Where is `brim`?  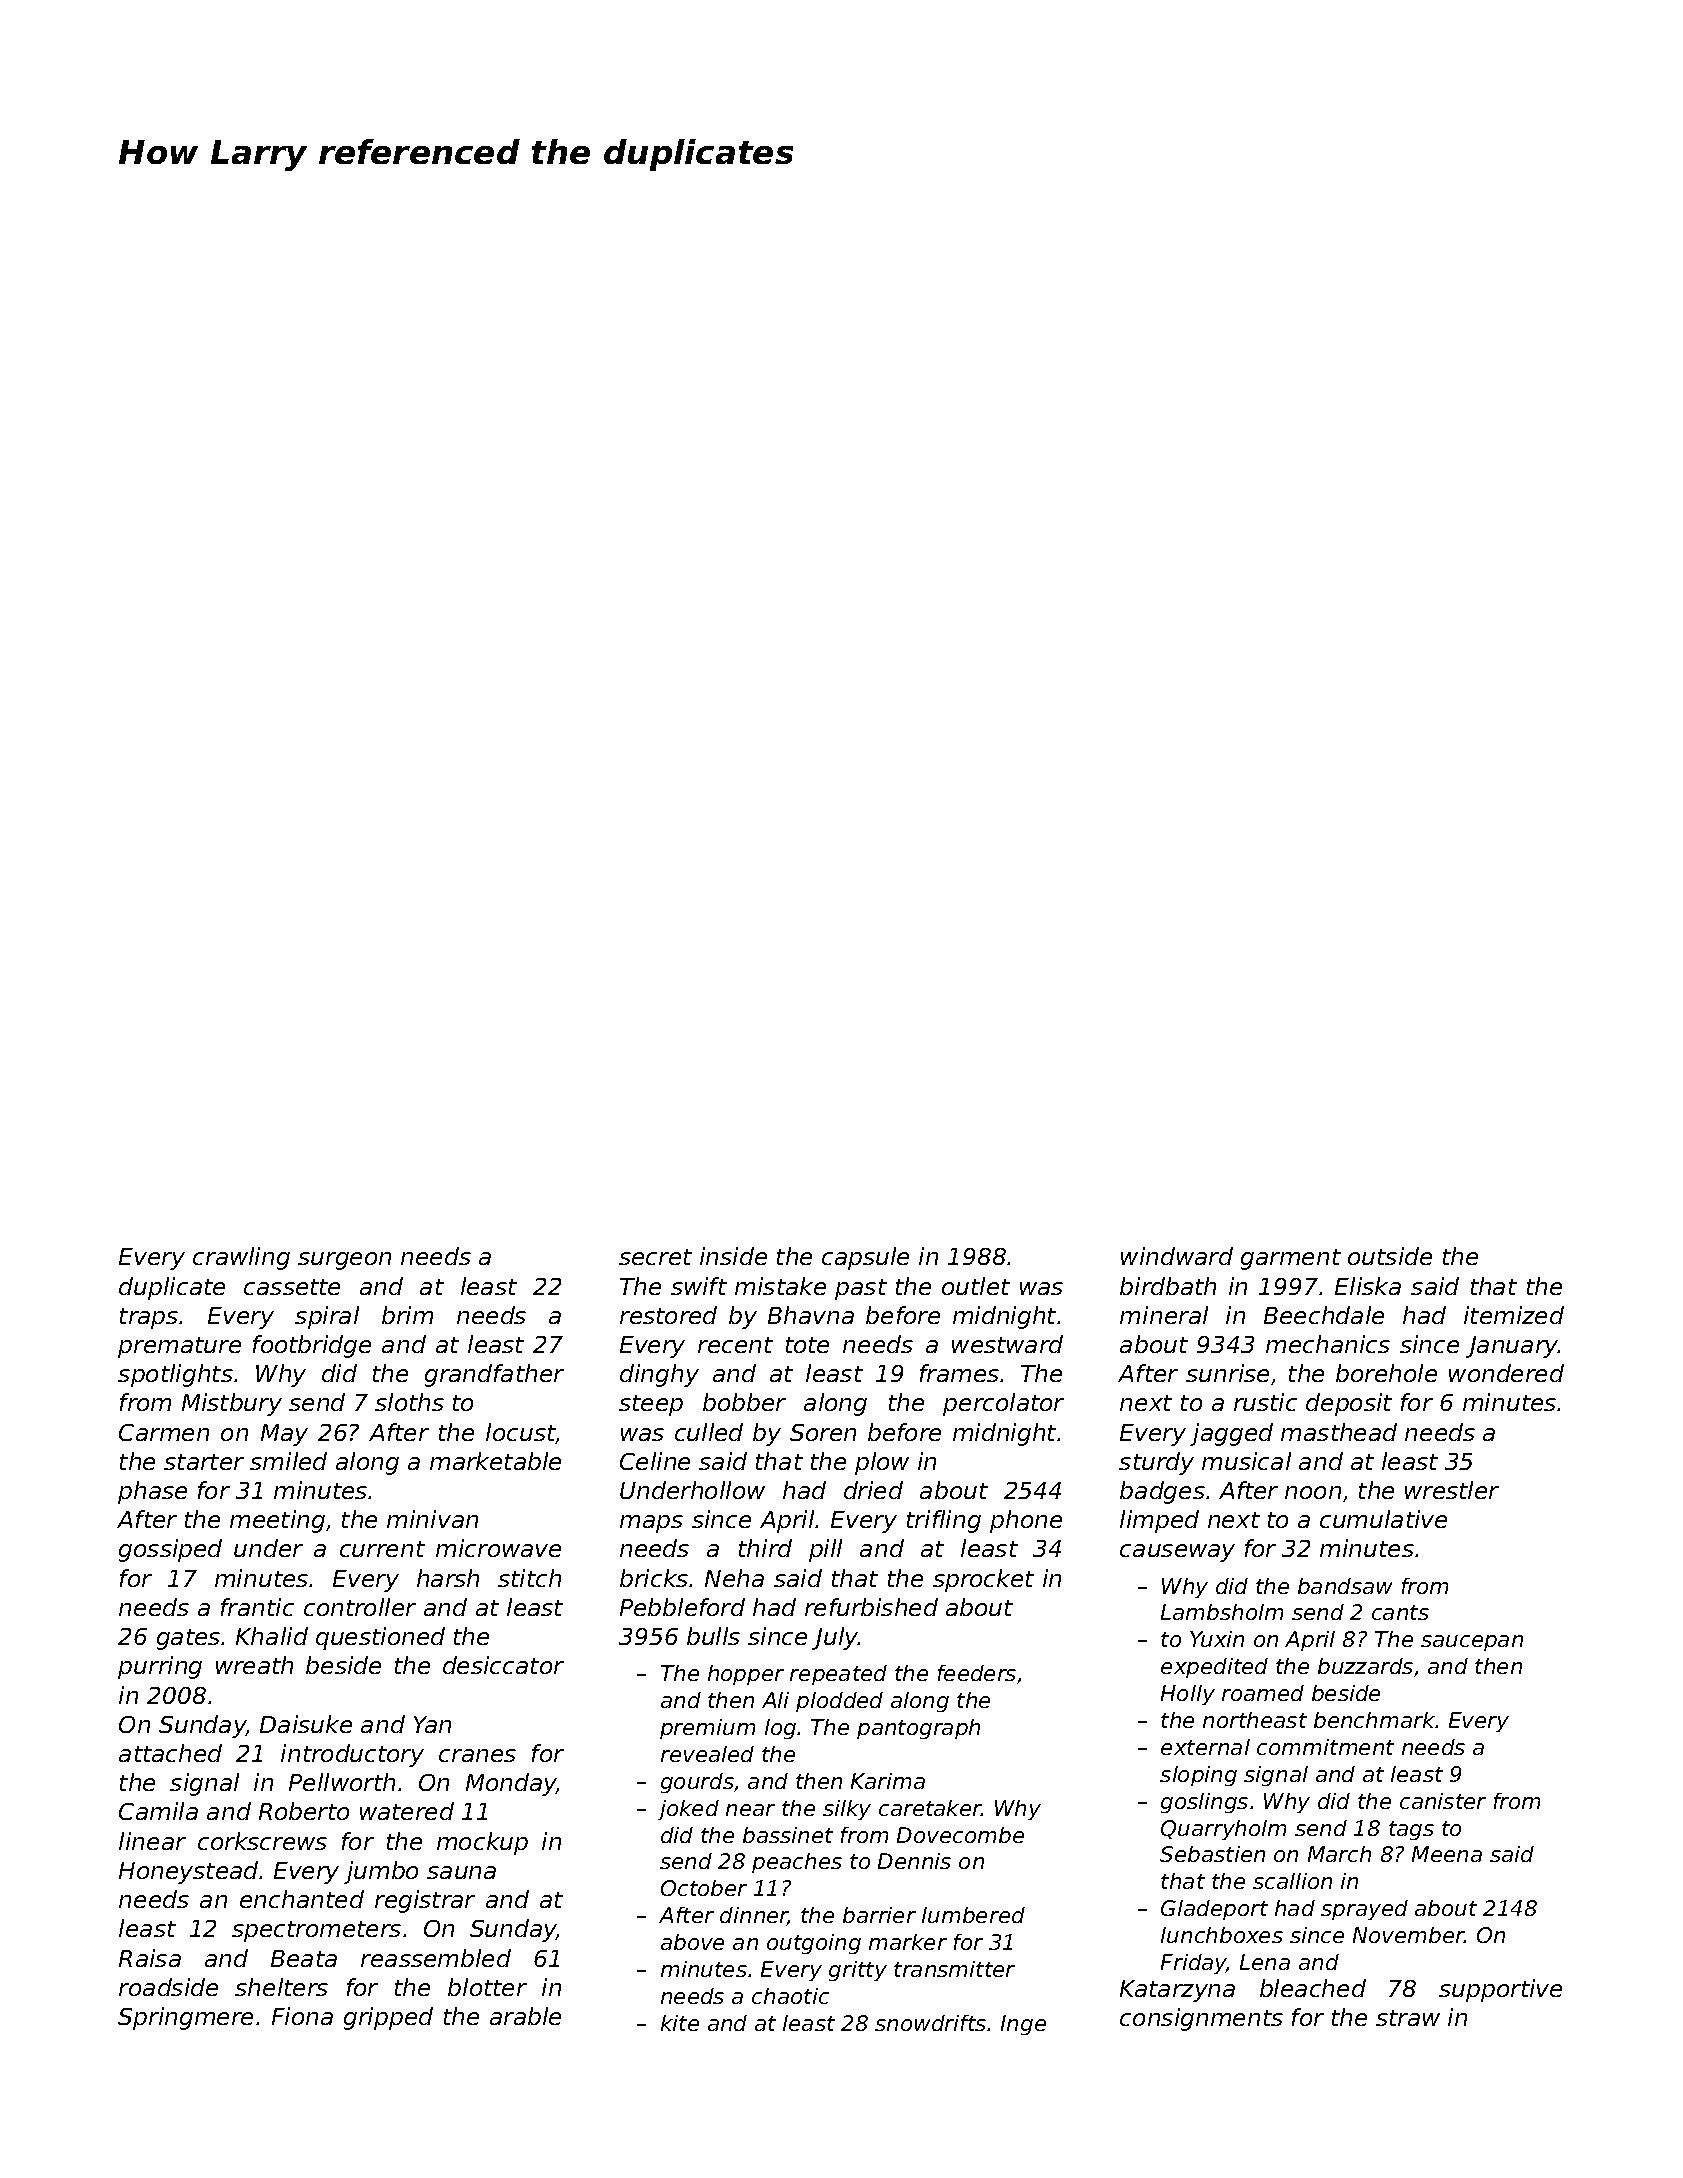
brim is located at coordinates (407, 1315).
